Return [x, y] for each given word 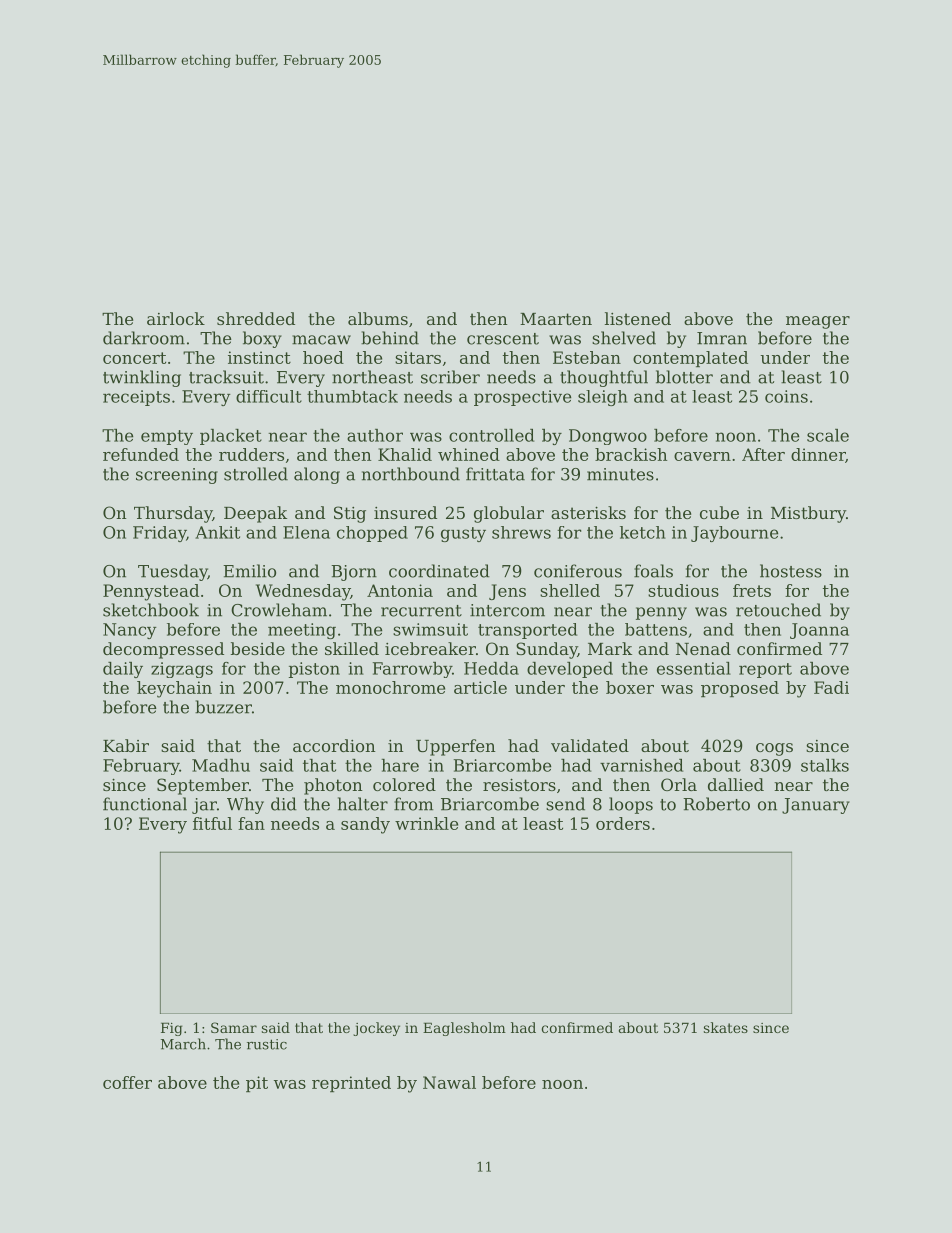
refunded [141, 454]
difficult [269, 396]
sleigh [603, 398]
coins [786, 396]
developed [570, 670]
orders [623, 823]
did [284, 804]
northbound [411, 474]
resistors [519, 784]
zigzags [182, 670]
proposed [740, 689]
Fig [172, 1029]
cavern [702, 456]
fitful [212, 823]
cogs [774, 749]
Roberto [716, 804]
